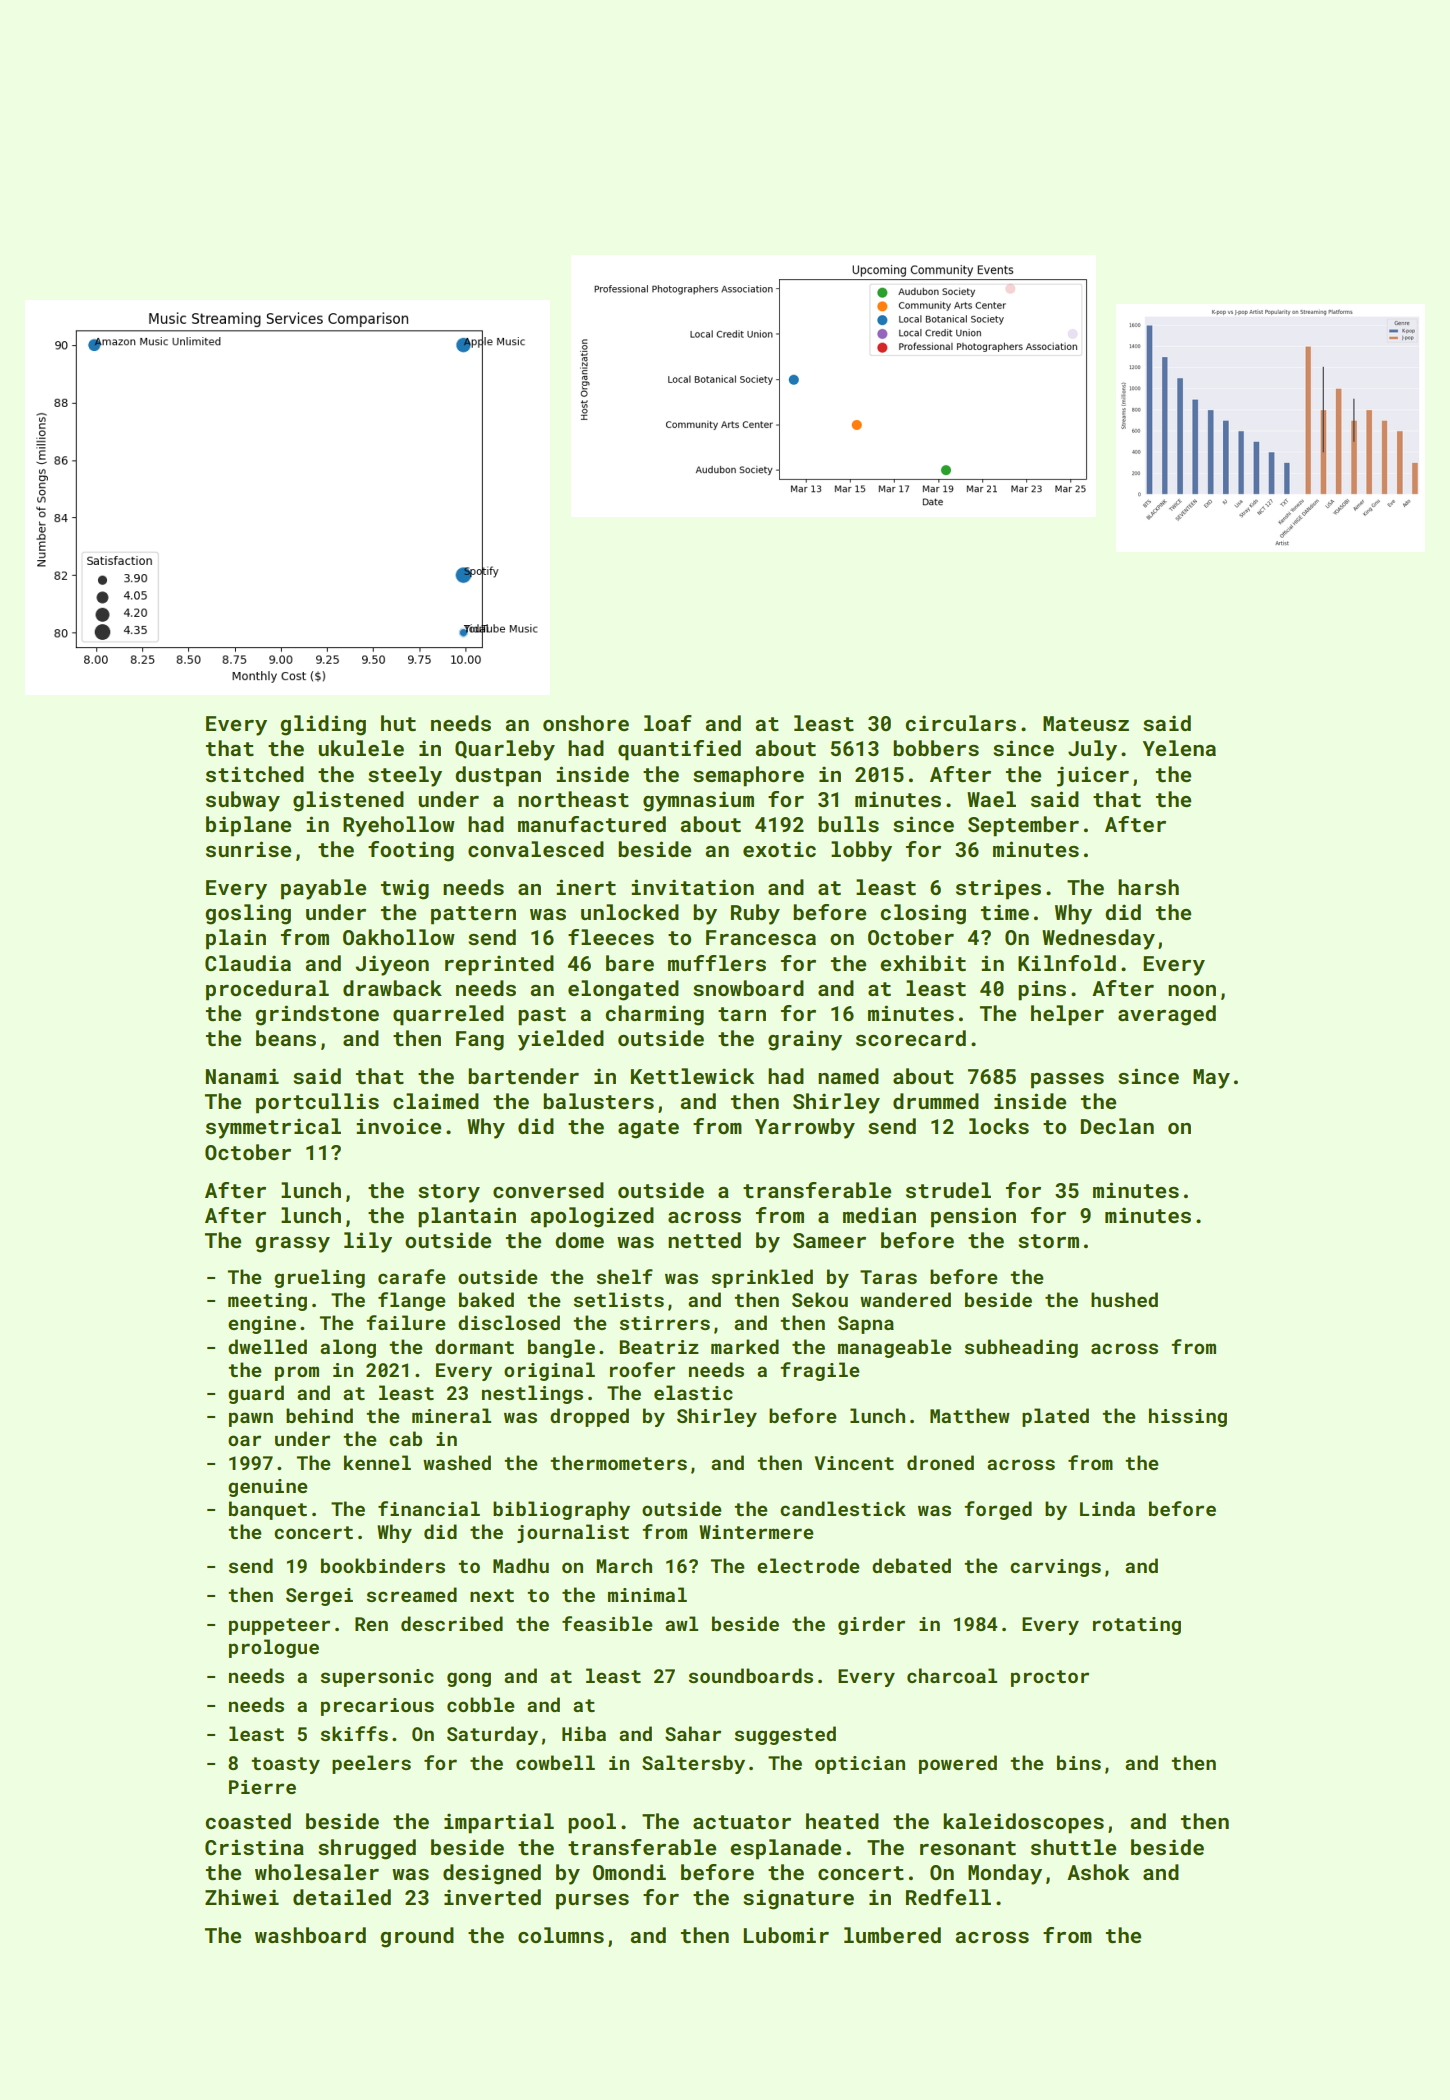 This screenshot has height=2100, width=1450. I want to click on grueling, so click(319, 1278).
